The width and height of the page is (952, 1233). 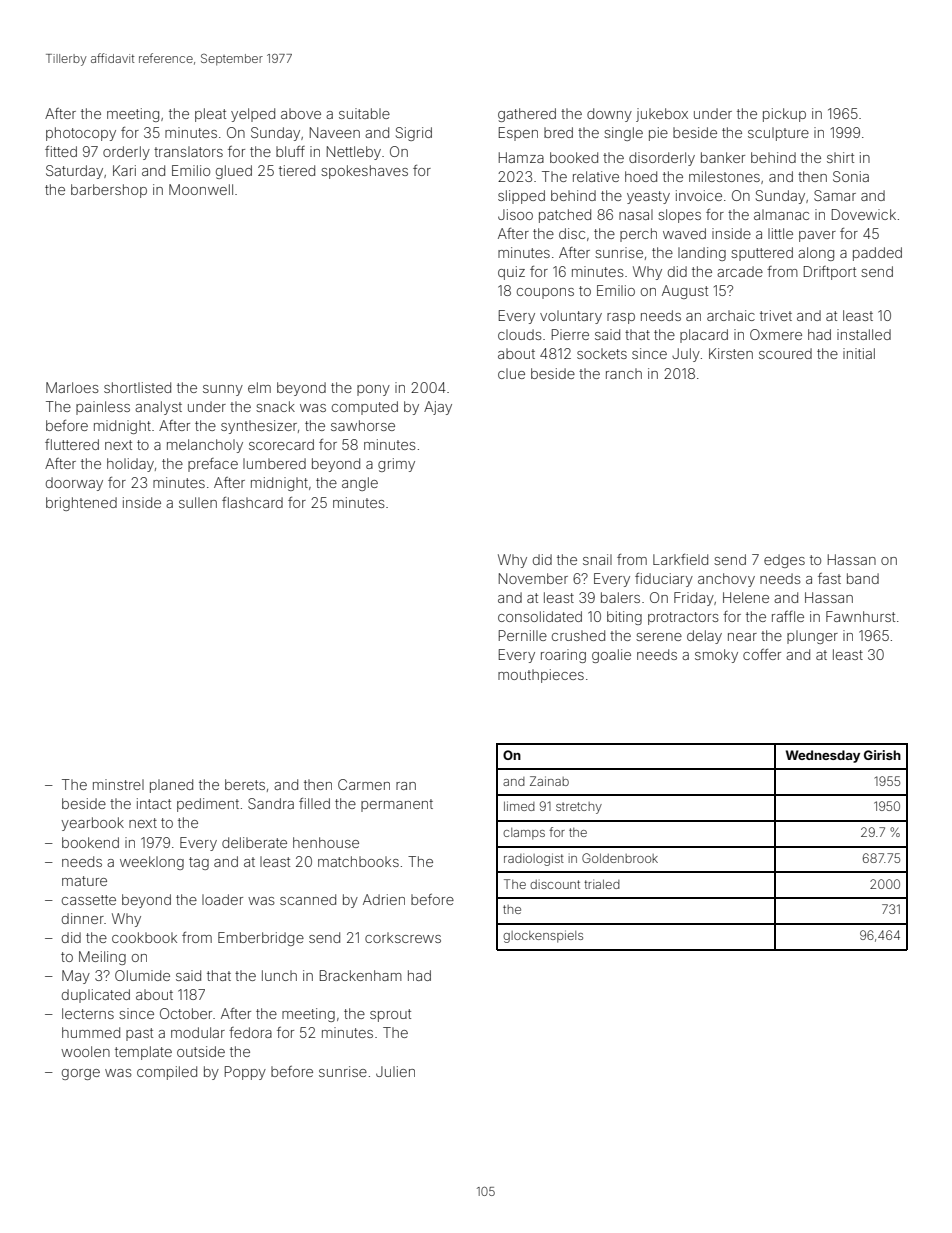 I want to click on Julien, so click(x=395, y=1071).
